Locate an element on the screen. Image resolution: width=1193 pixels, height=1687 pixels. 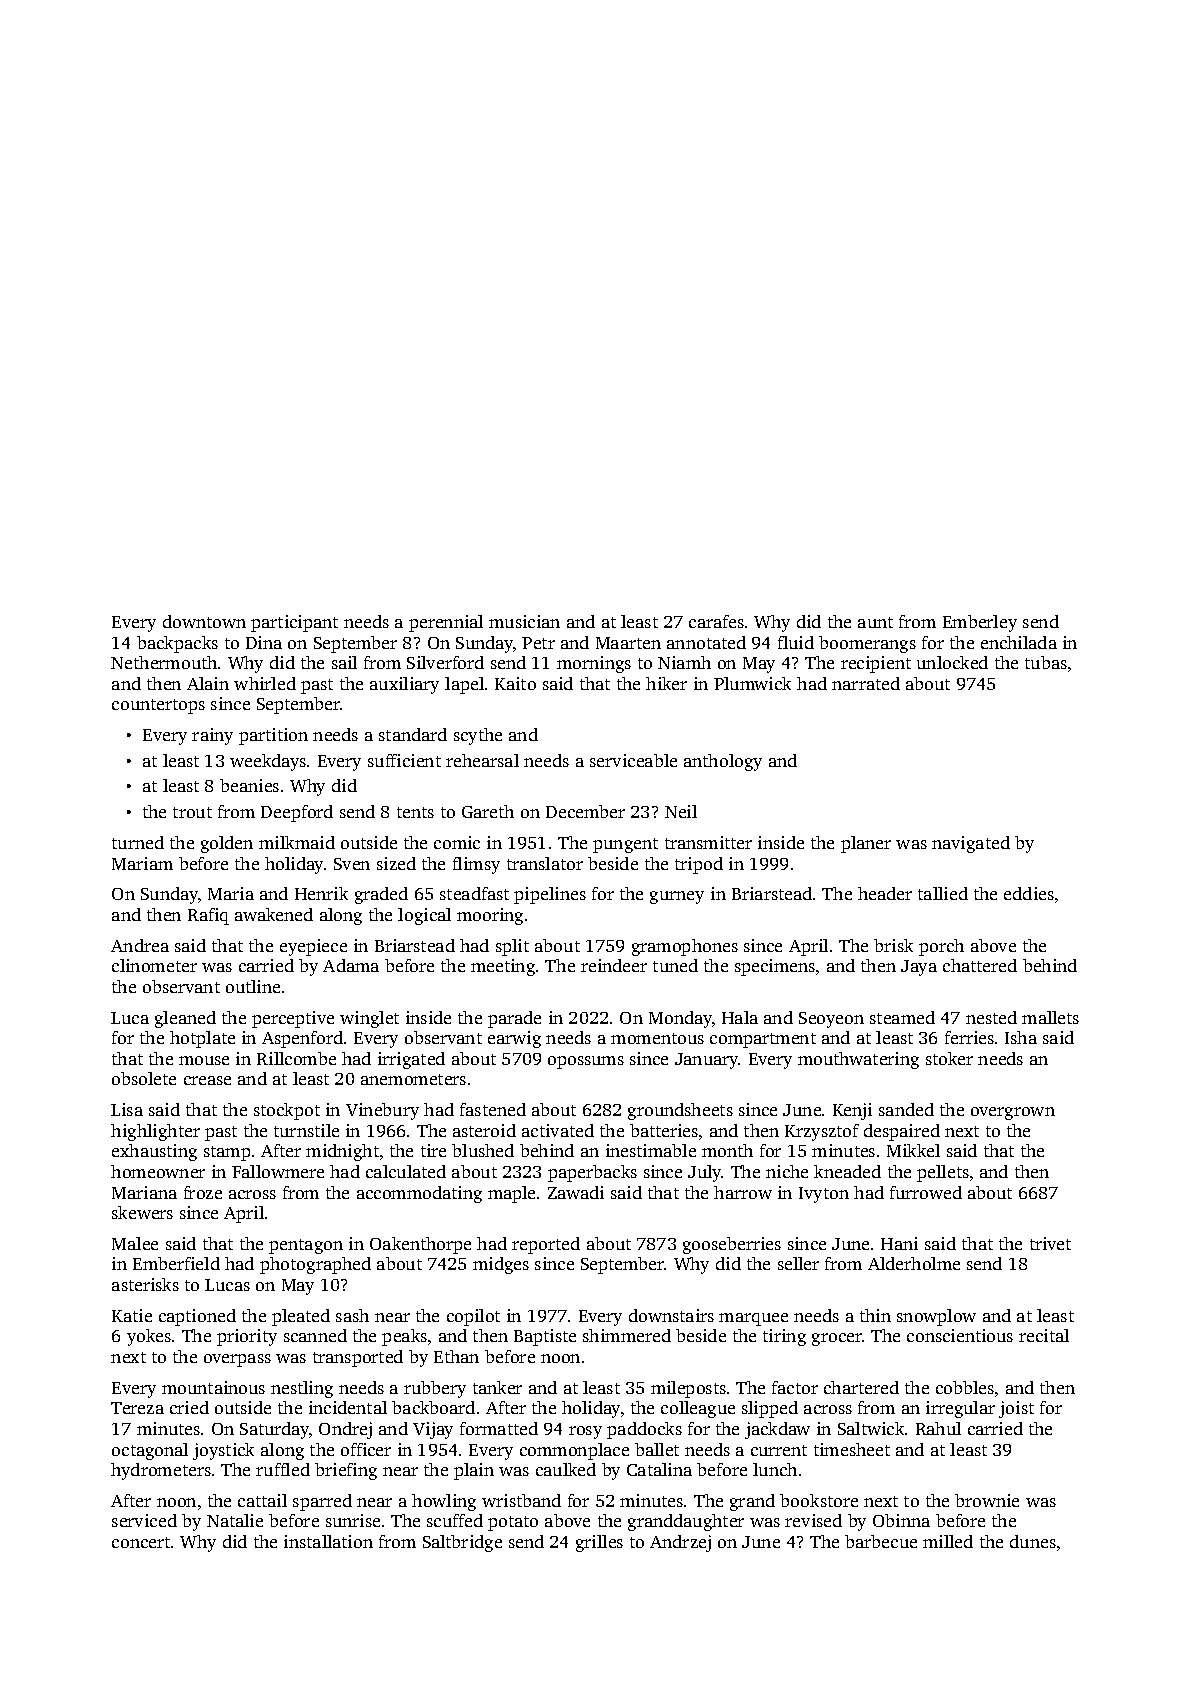
narrated is located at coordinates (866, 683).
